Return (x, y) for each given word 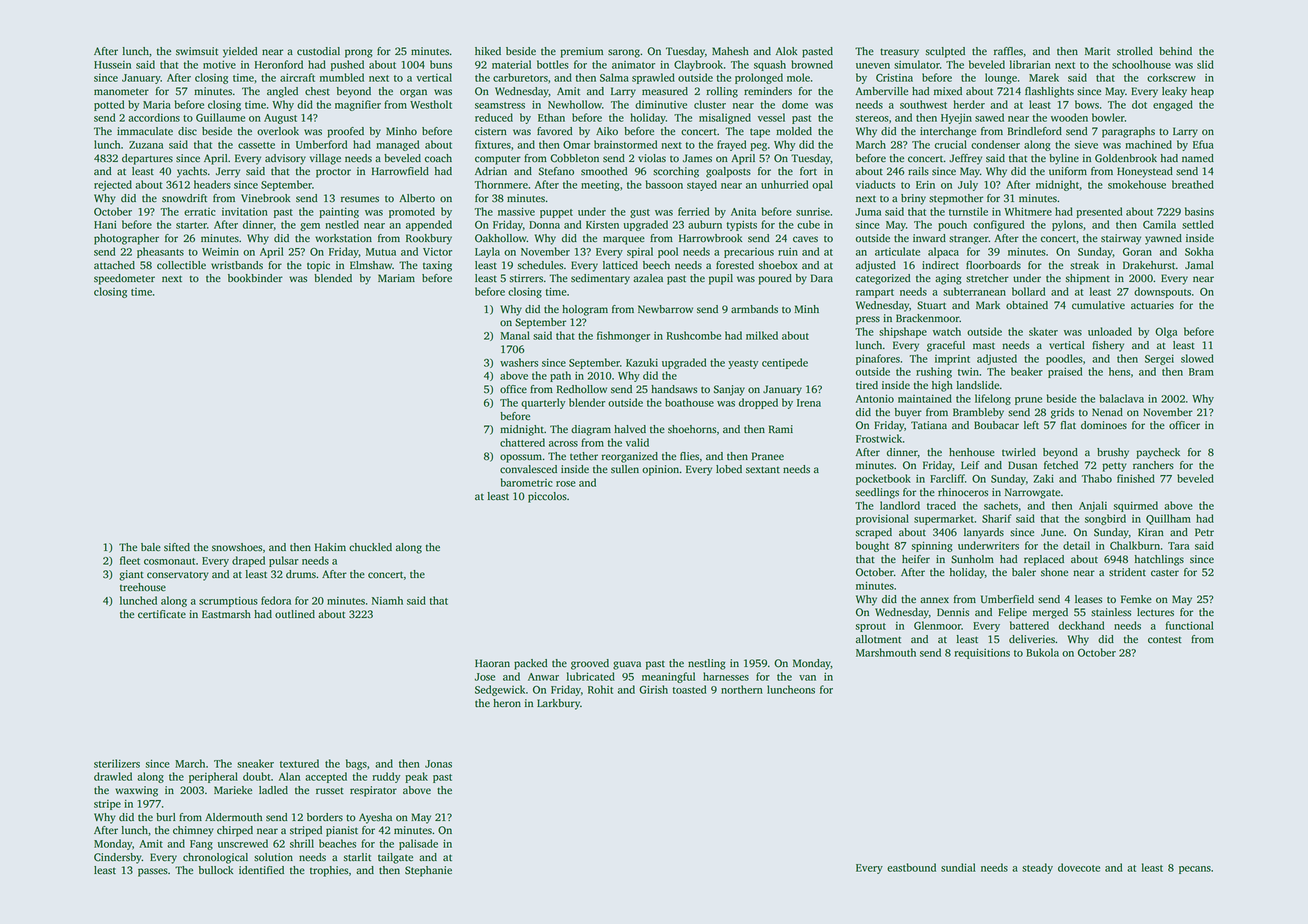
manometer (121, 92)
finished (1136, 478)
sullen (625, 469)
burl (166, 817)
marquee (624, 240)
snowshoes (237, 547)
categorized (883, 279)
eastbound (911, 867)
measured (665, 91)
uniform (1068, 171)
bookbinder (255, 278)
